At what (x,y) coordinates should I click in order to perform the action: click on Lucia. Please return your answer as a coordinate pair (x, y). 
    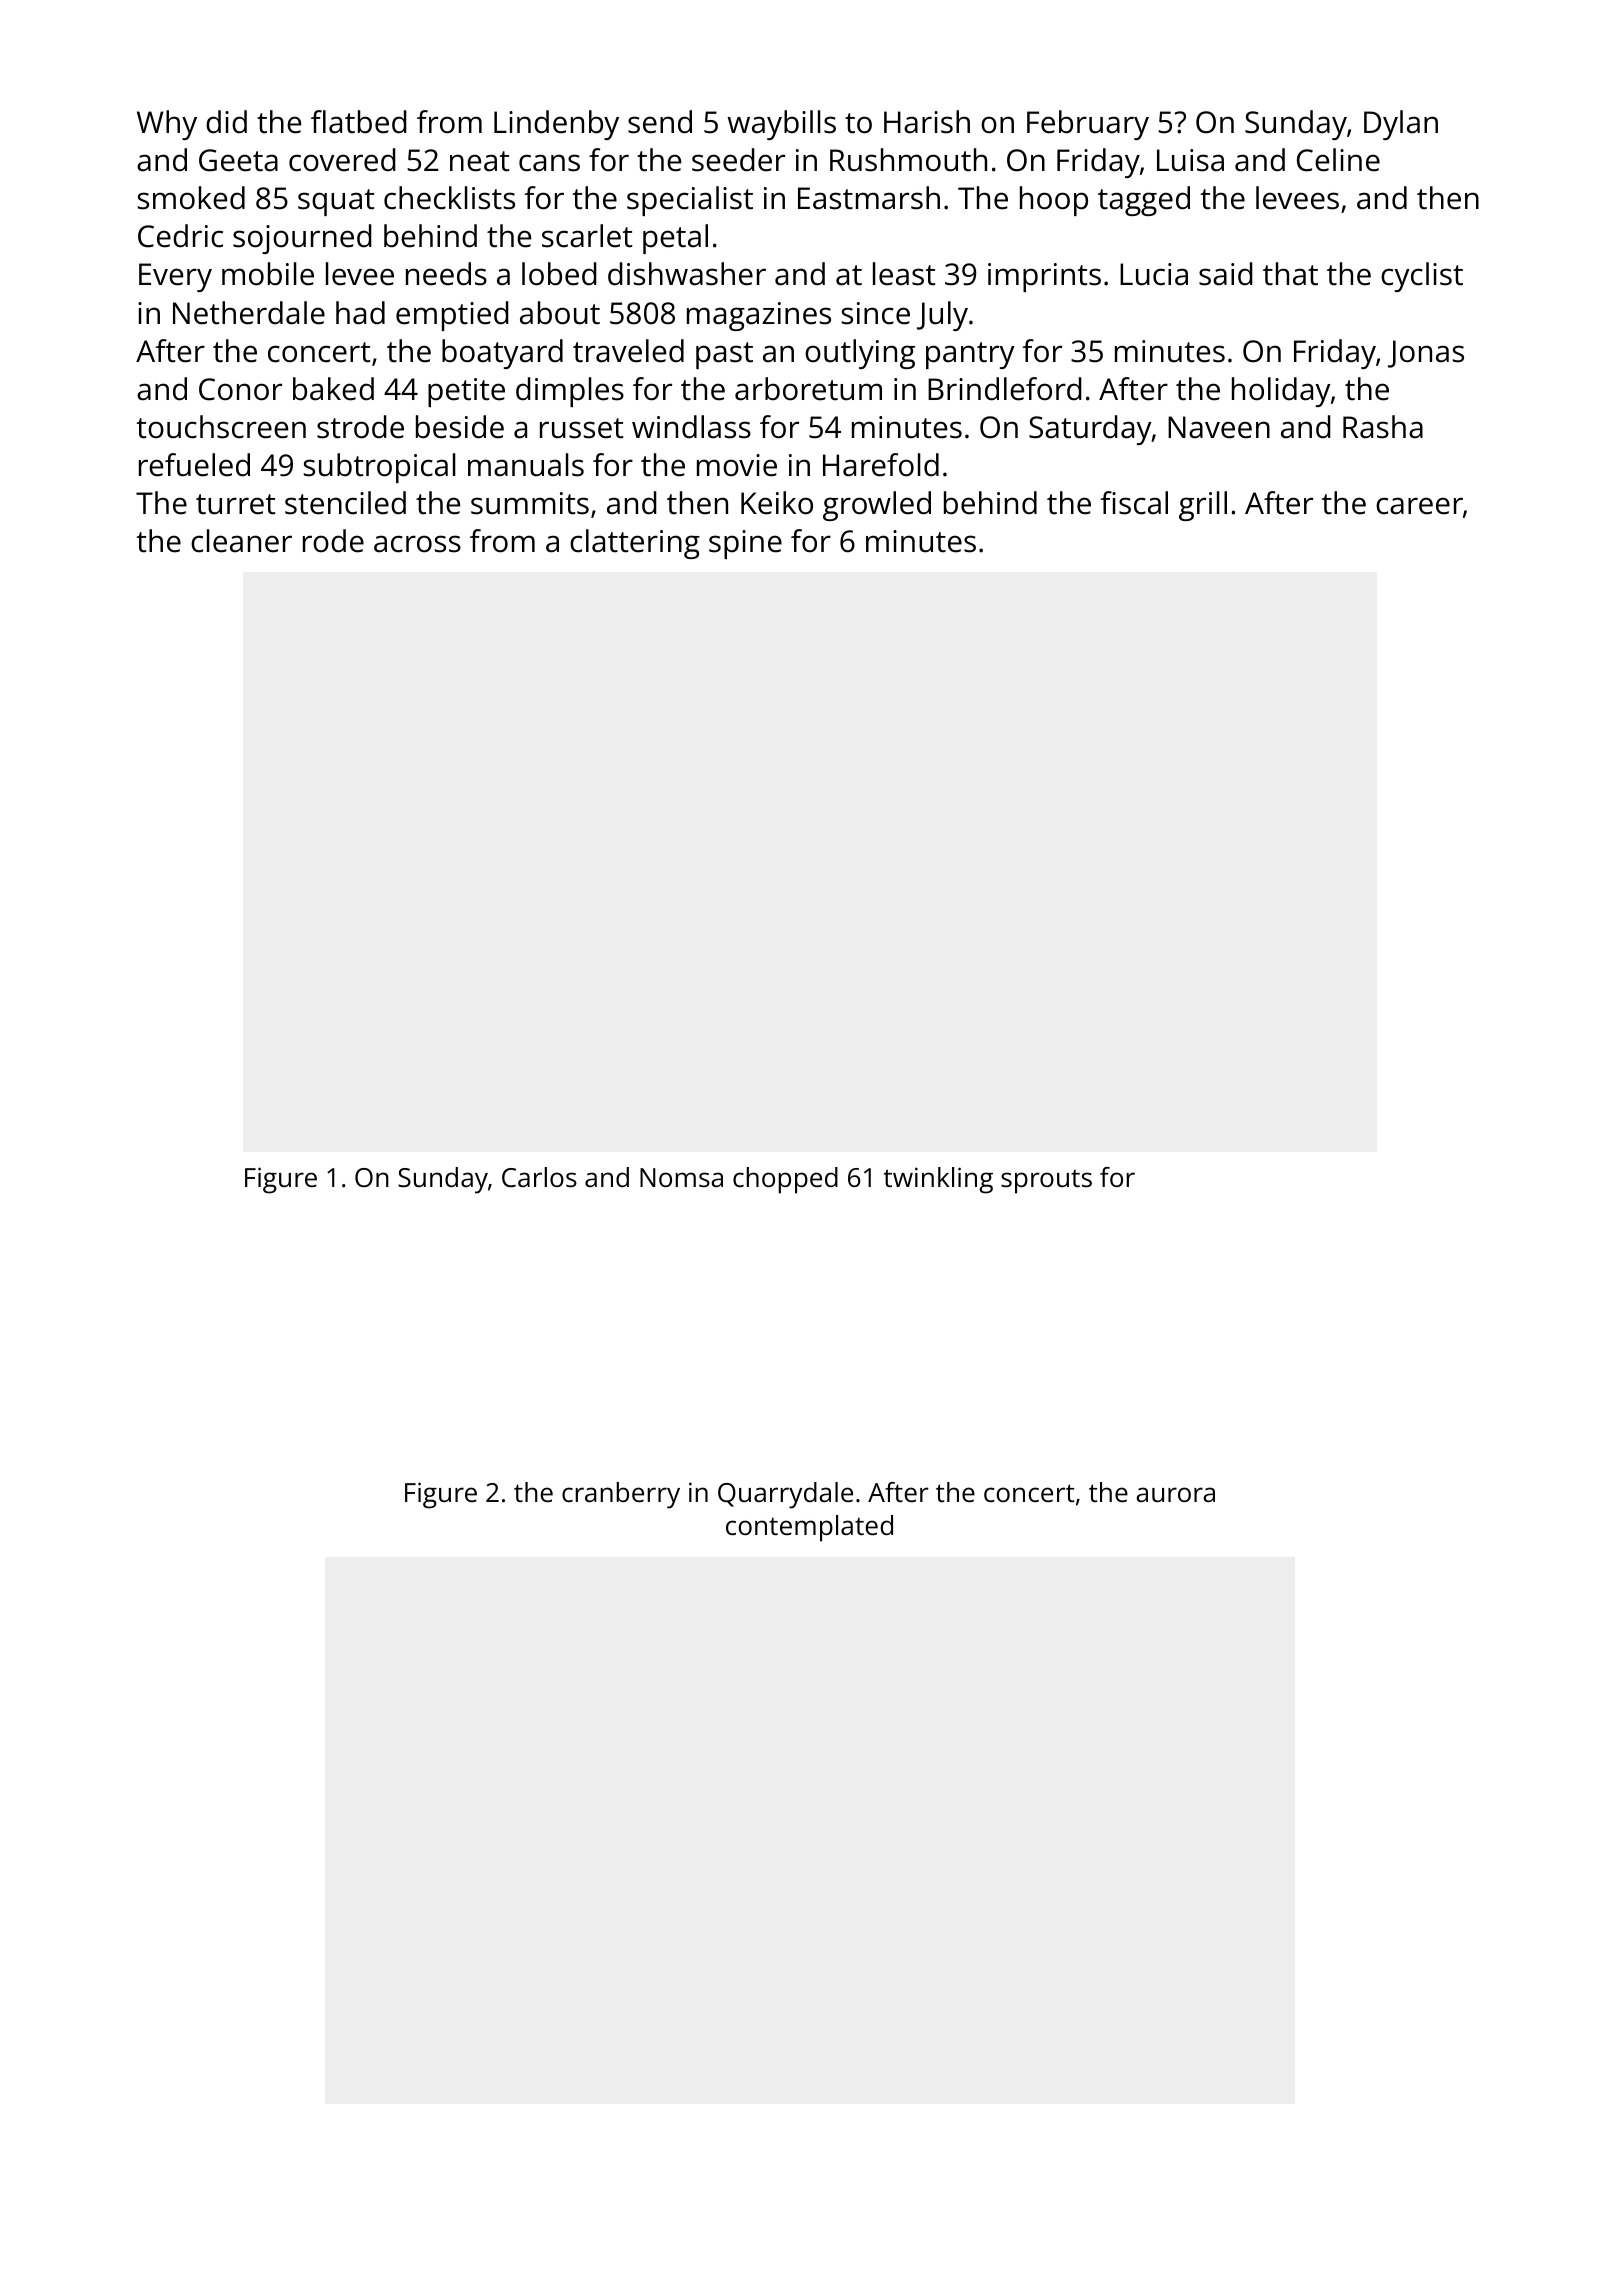
    Looking at the image, I should click on (1154, 274).
